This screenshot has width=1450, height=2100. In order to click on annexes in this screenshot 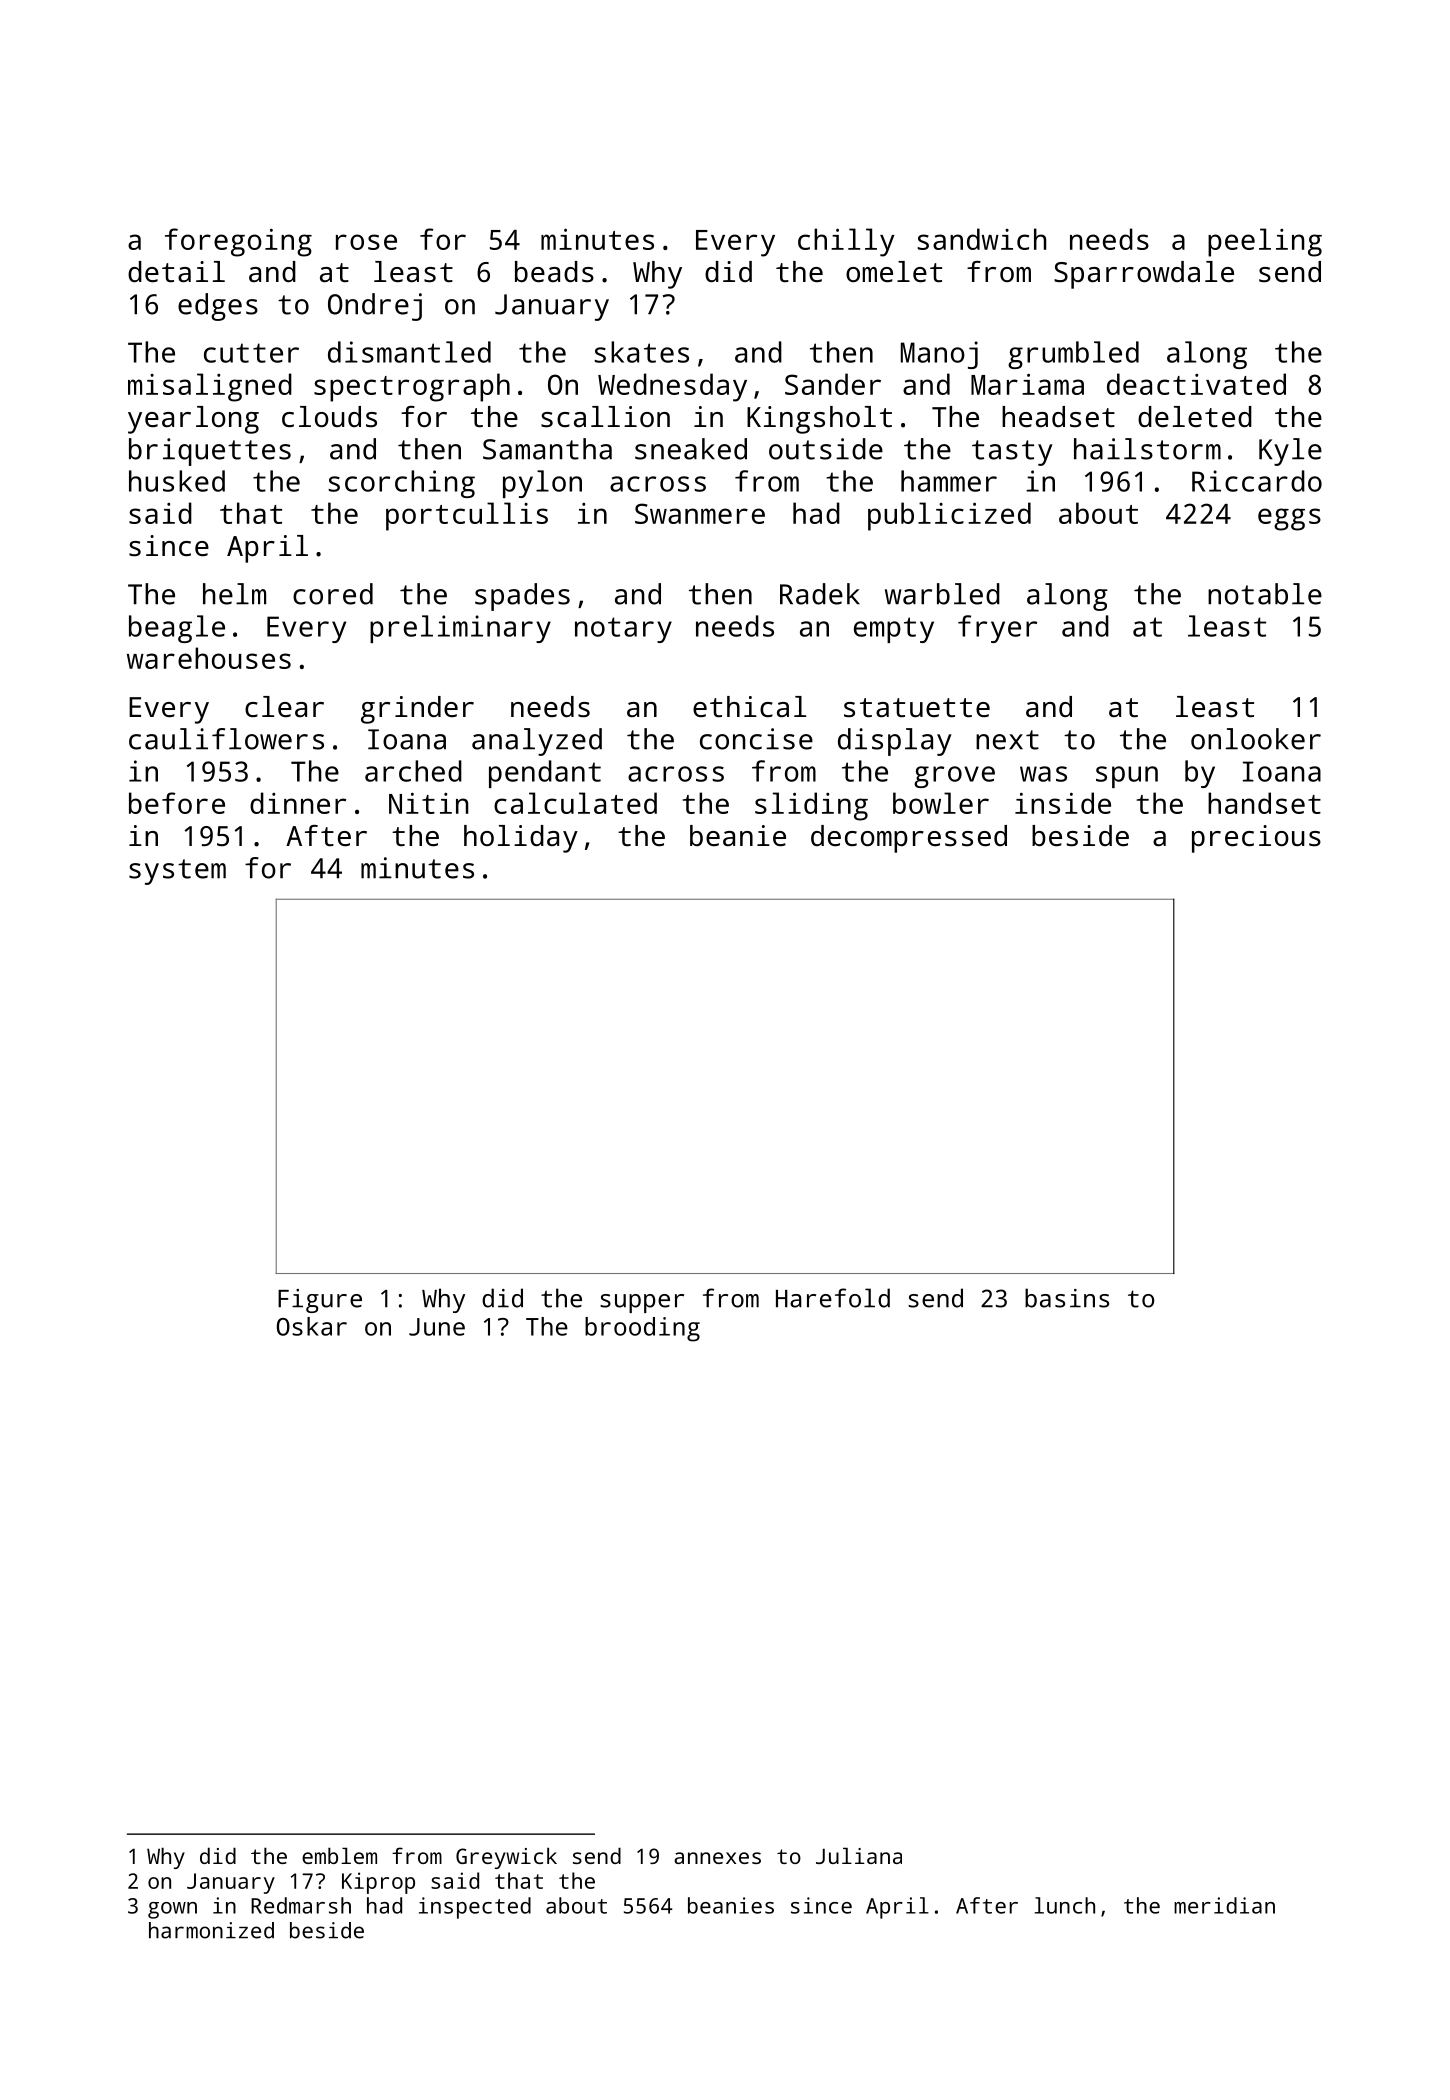, I will do `click(717, 1858)`.
